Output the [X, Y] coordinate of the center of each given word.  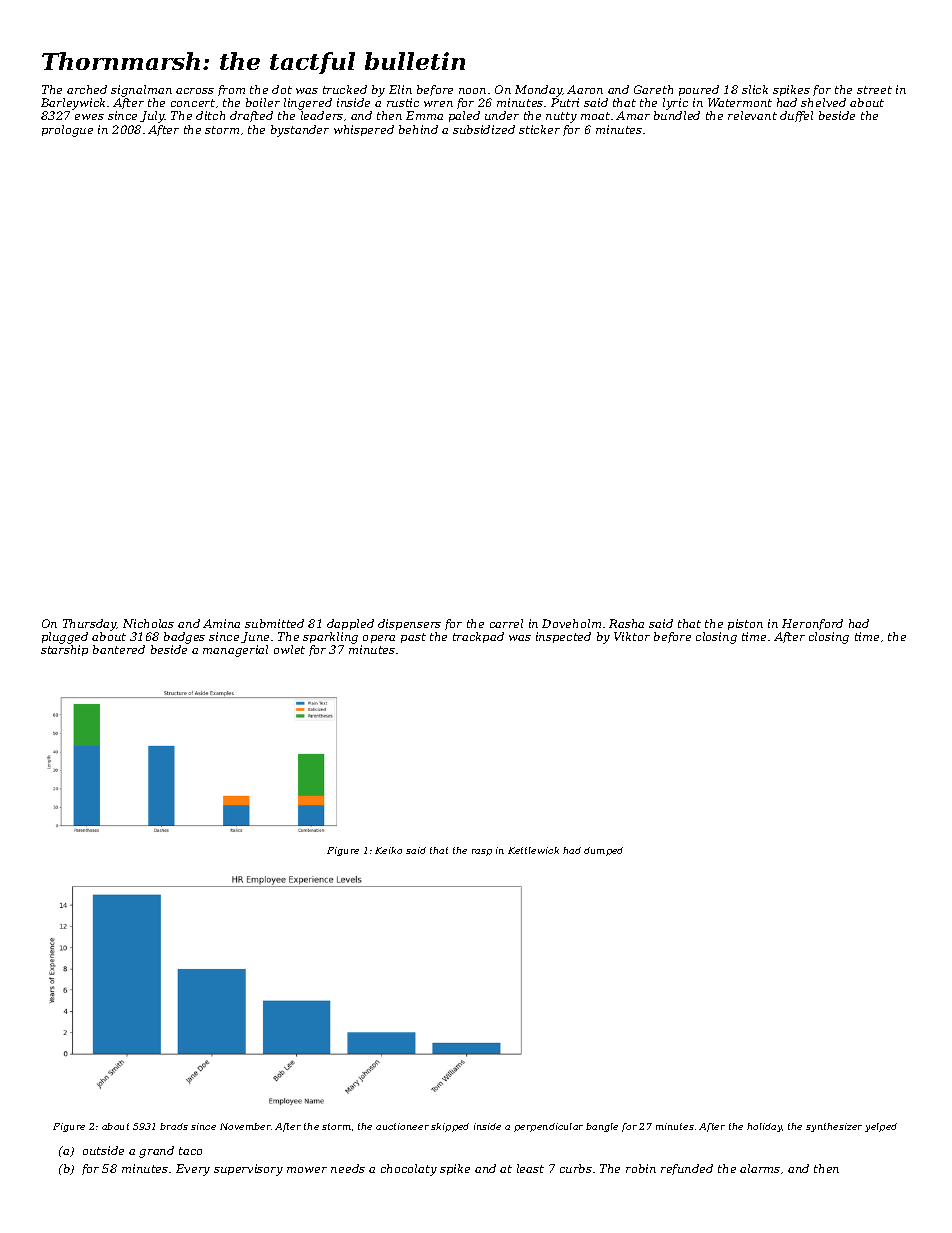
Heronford [812, 624]
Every [193, 1170]
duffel [796, 116]
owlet [289, 649]
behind [418, 129]
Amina [221, 623]
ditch [210, 115]
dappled [350, 624]
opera [379, 639]
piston [745, 624]
